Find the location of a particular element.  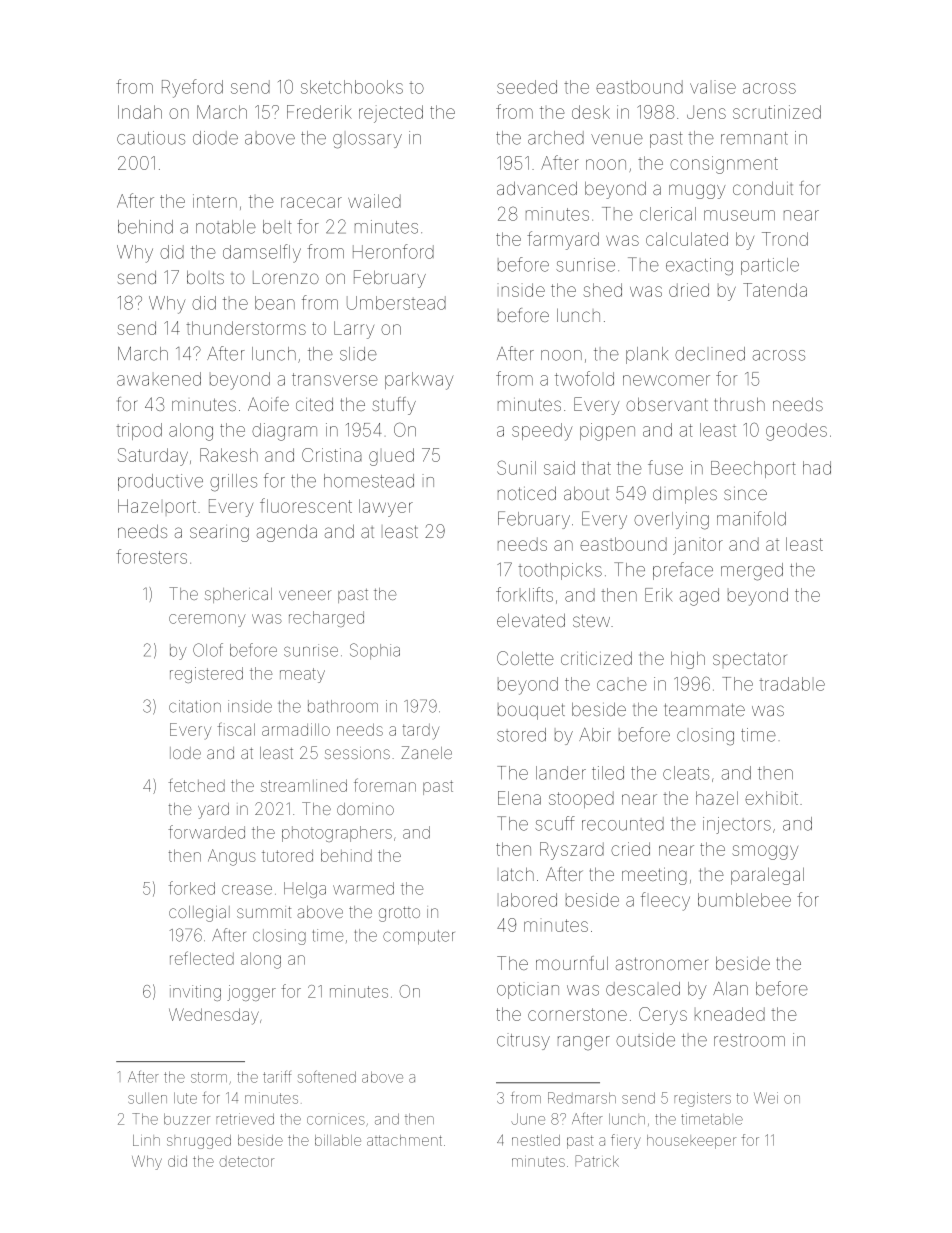

grilles is located at coordinates (233, 483).
